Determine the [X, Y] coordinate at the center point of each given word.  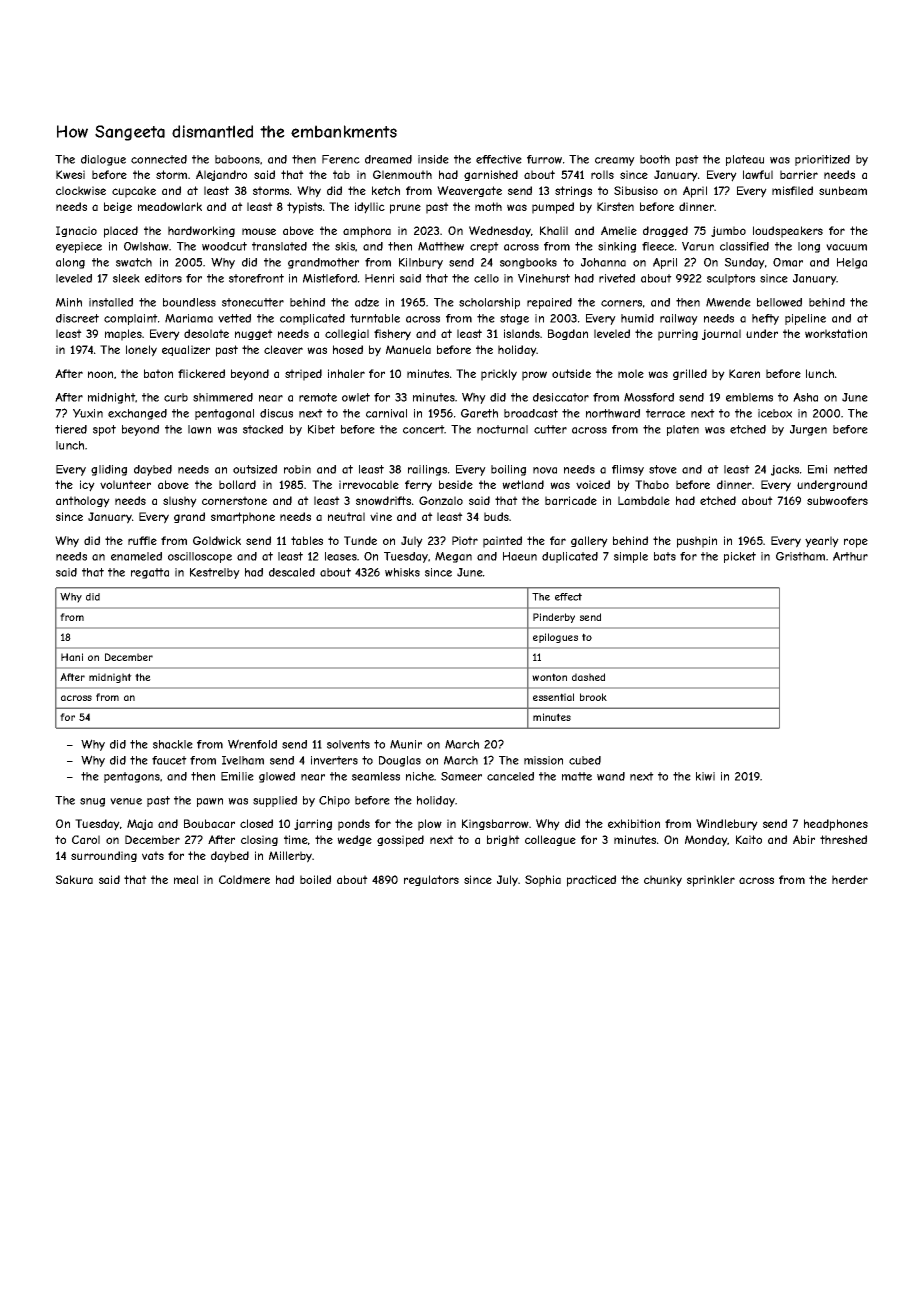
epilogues [555, 638]
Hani [72, 657]
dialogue [103, 160]
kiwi [705, 776]
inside [433, 159]
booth [655, 159]
